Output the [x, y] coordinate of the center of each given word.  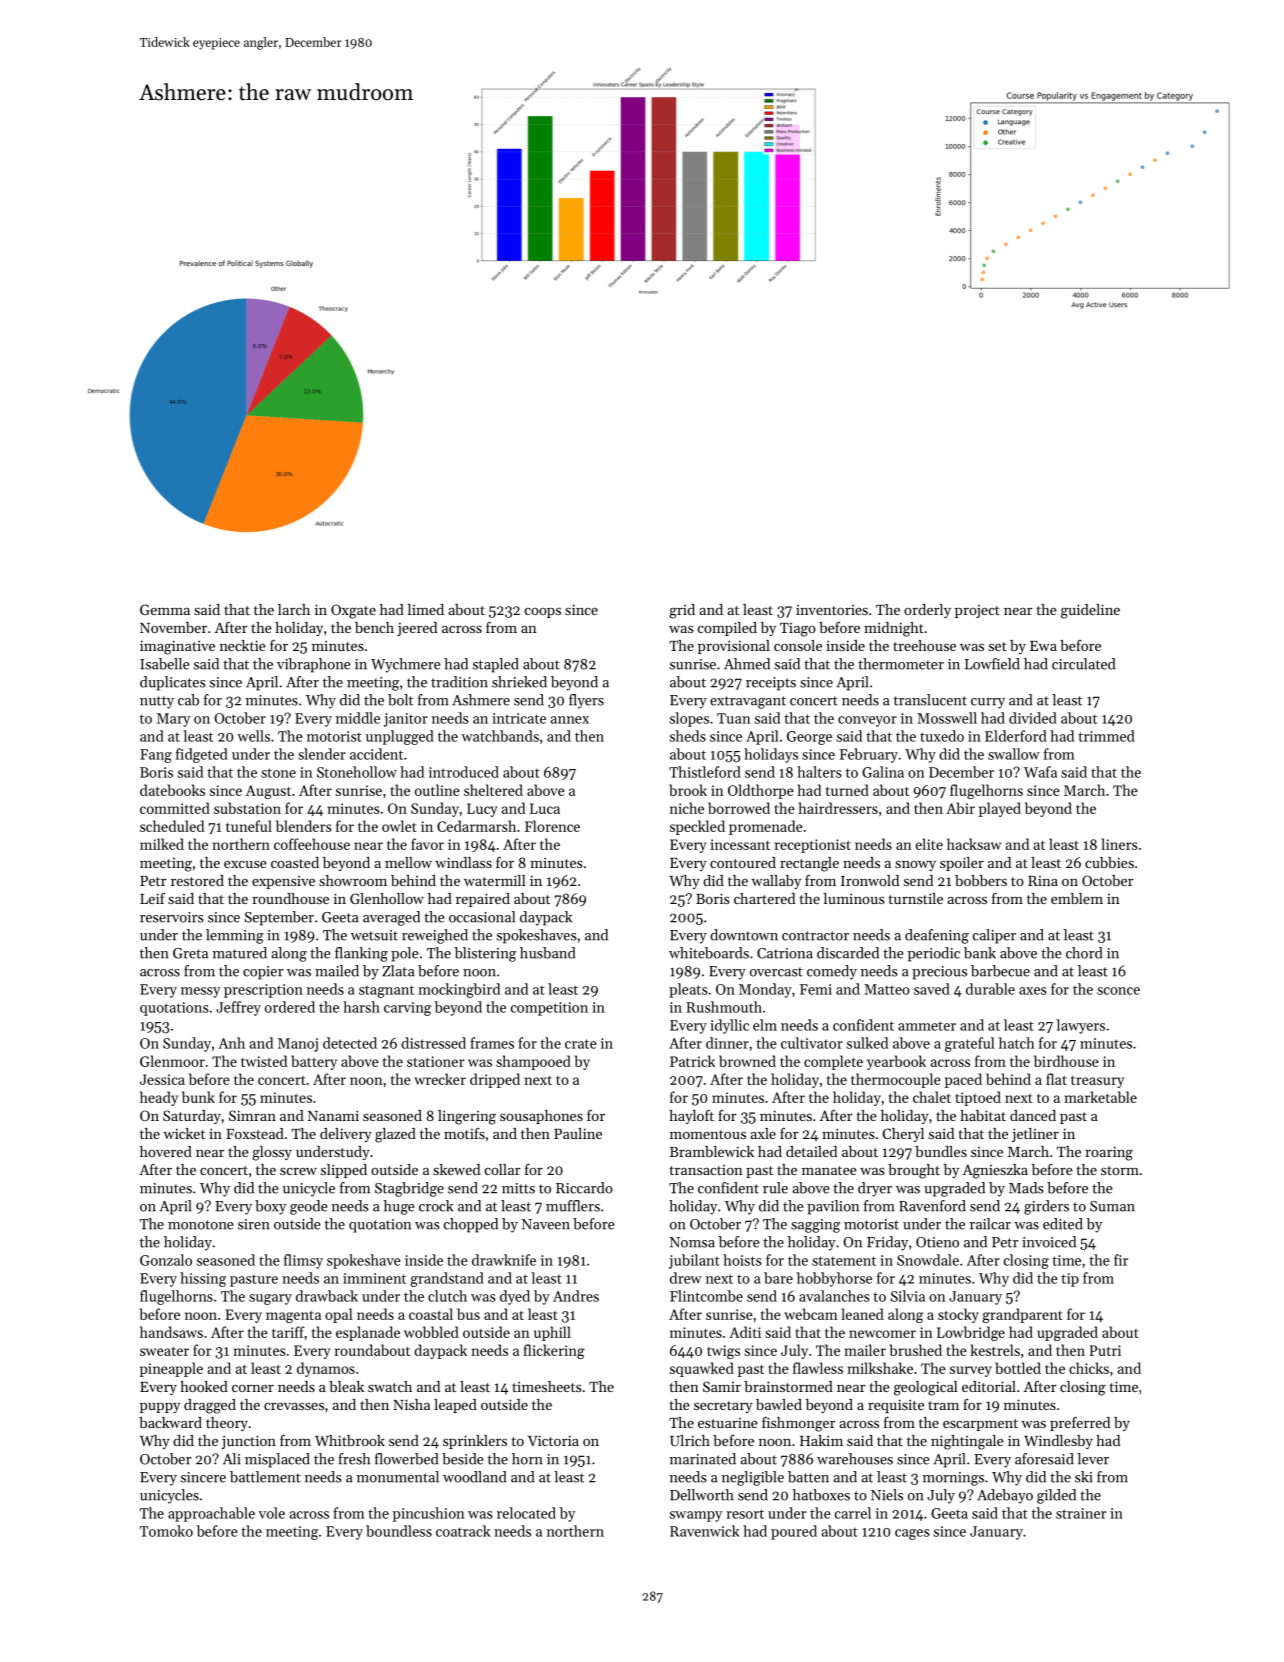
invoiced [1049, 1242]
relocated [526, 1513]
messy [200, 992]
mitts [518, 1188]
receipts [771, 684]
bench [374, 627]
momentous [708, 1134]
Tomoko [166, 1531]
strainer [1081, 1513]
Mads [1026, 1188]
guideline [1090, 611]
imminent [374, 1278]
